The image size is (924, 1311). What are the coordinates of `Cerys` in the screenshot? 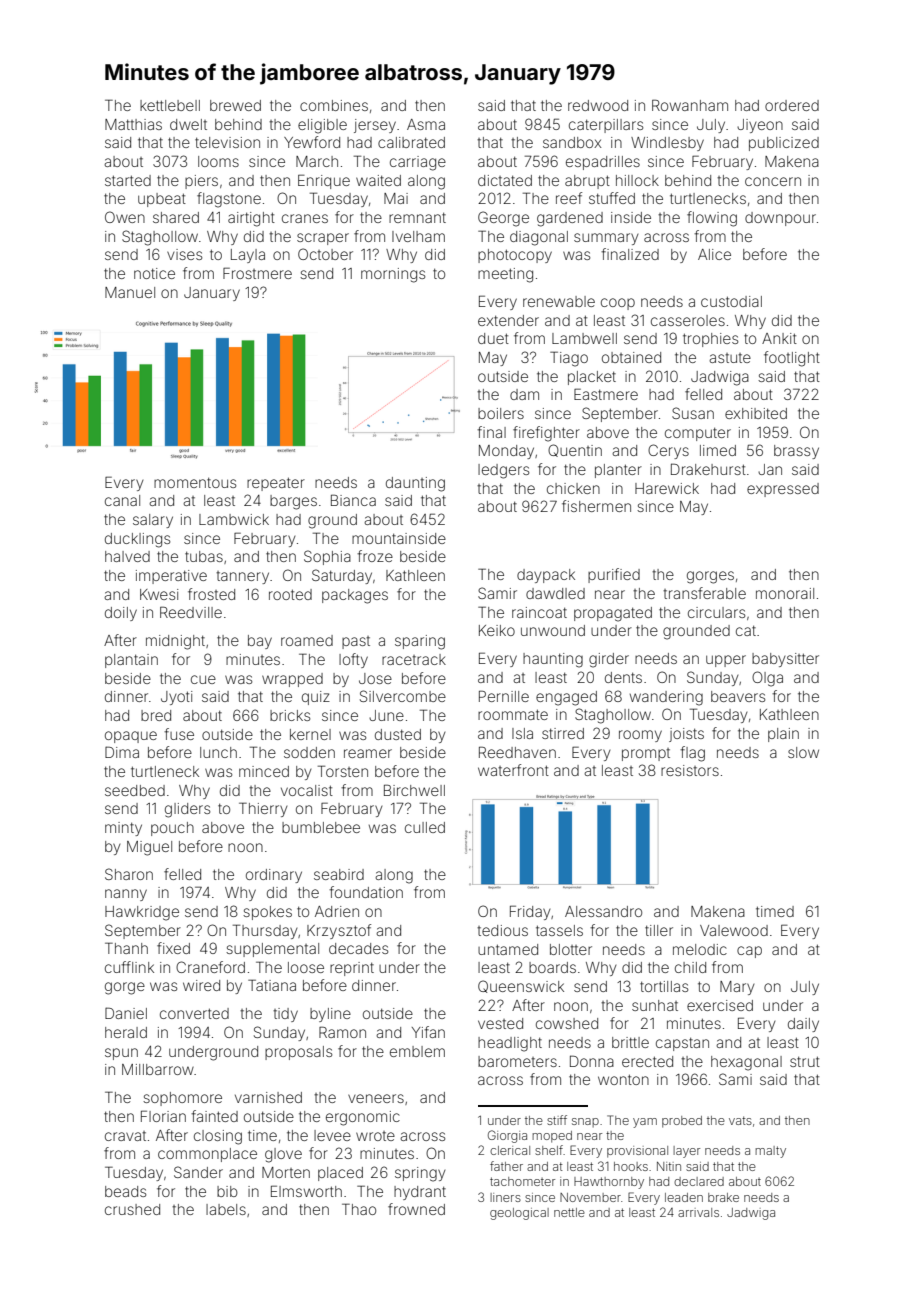 It's located at (668, 451).
